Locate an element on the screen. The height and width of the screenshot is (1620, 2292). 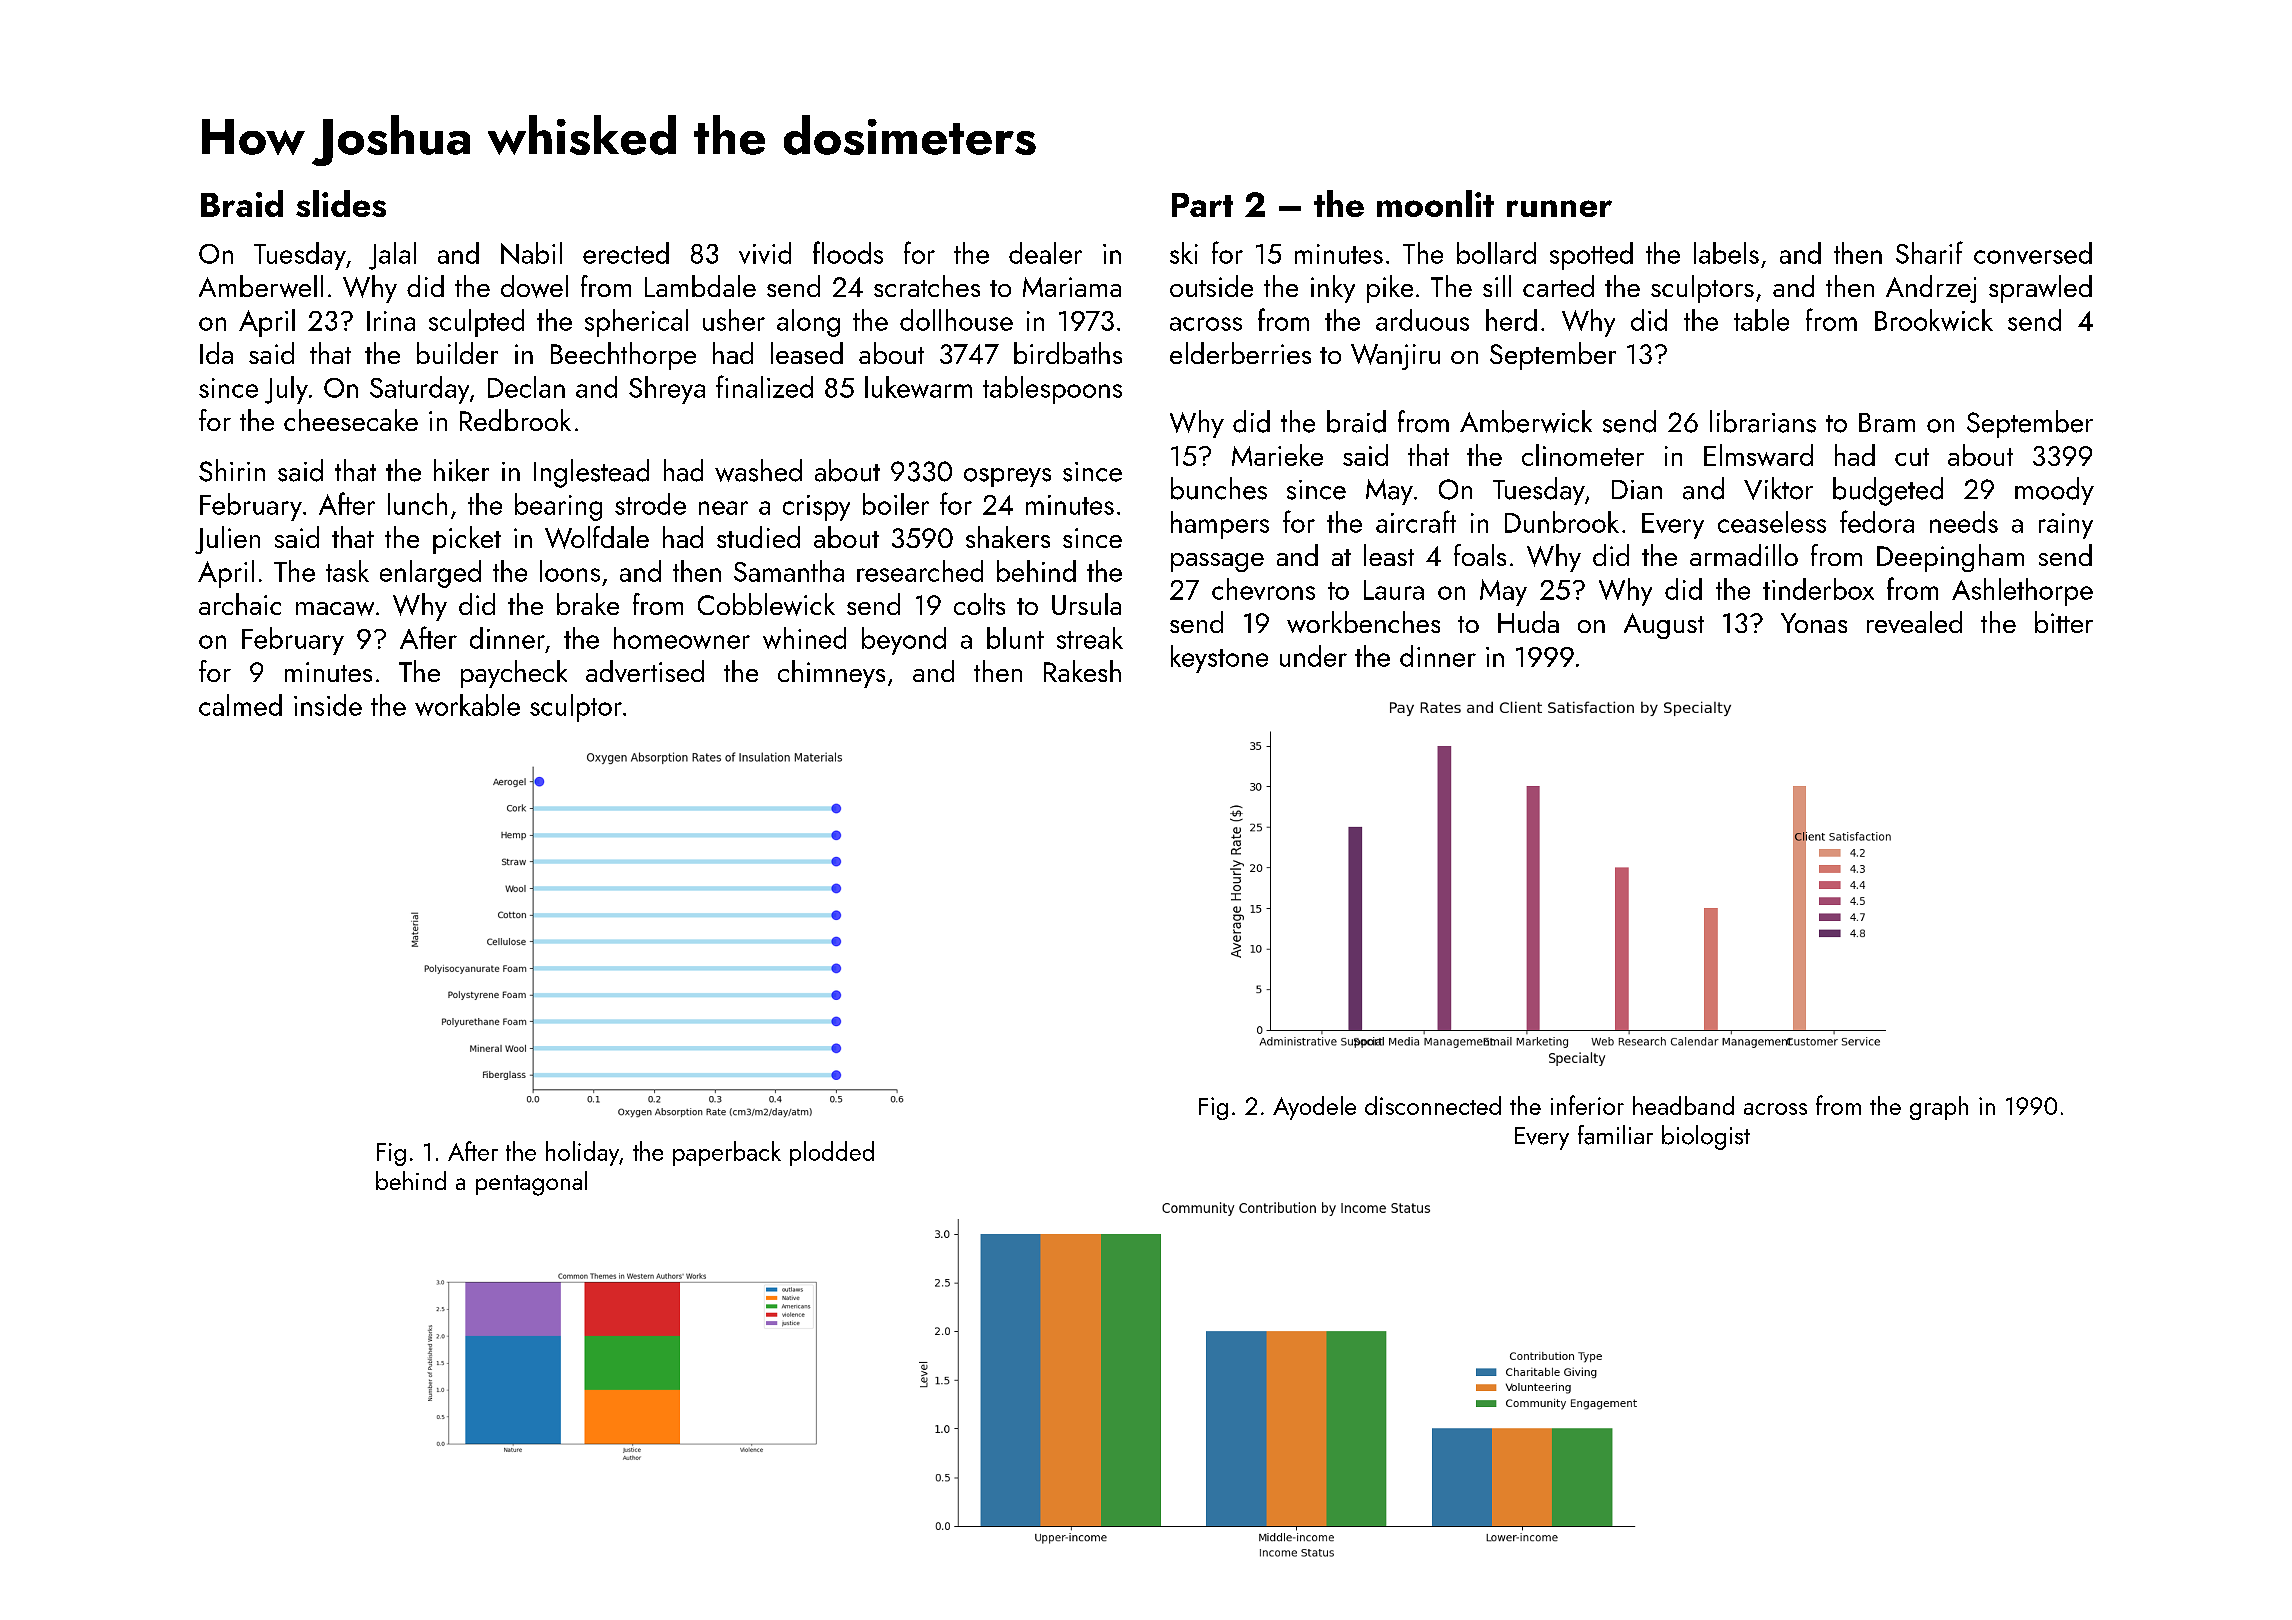
disconnected is located at coordinates (1433, 1105).
